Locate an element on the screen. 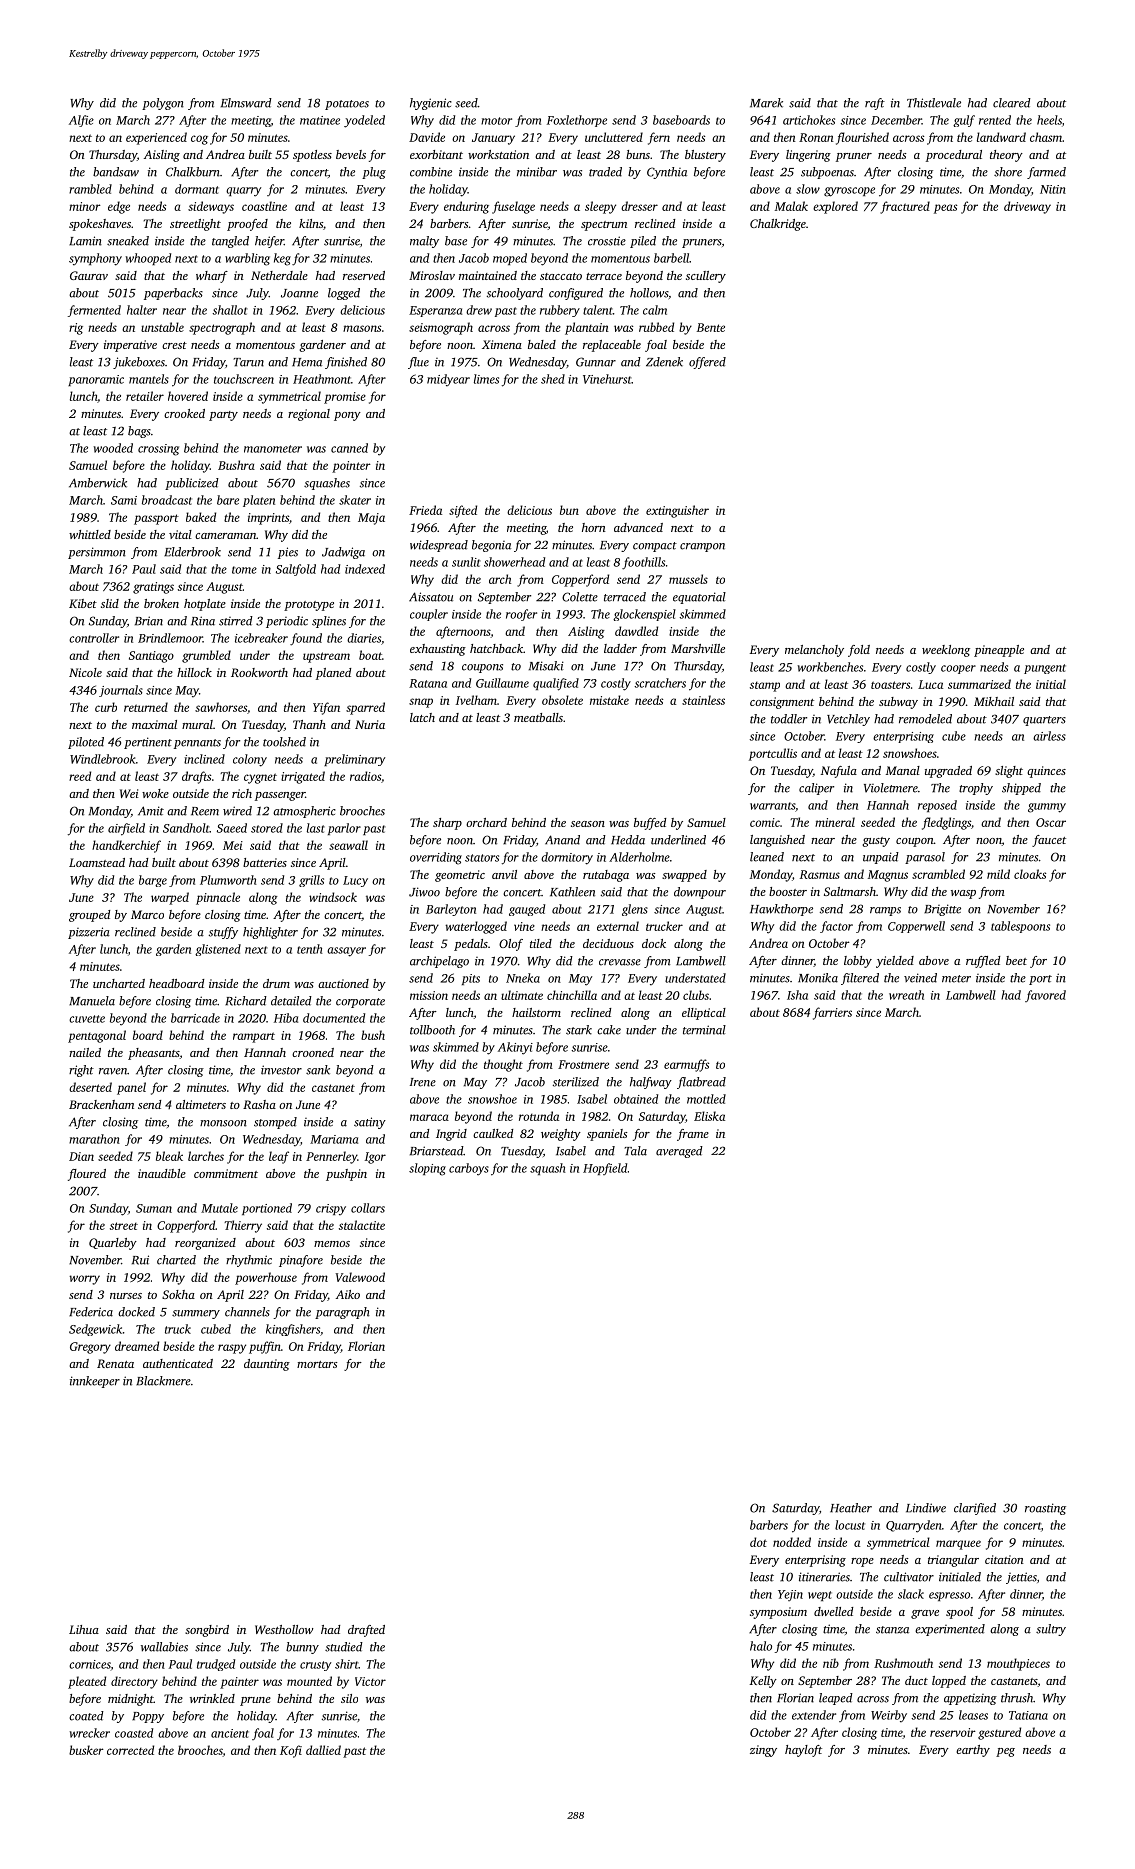 The height and width of the screenshot is (1869, 1135). crampon is located at coordinates (702, 547).
